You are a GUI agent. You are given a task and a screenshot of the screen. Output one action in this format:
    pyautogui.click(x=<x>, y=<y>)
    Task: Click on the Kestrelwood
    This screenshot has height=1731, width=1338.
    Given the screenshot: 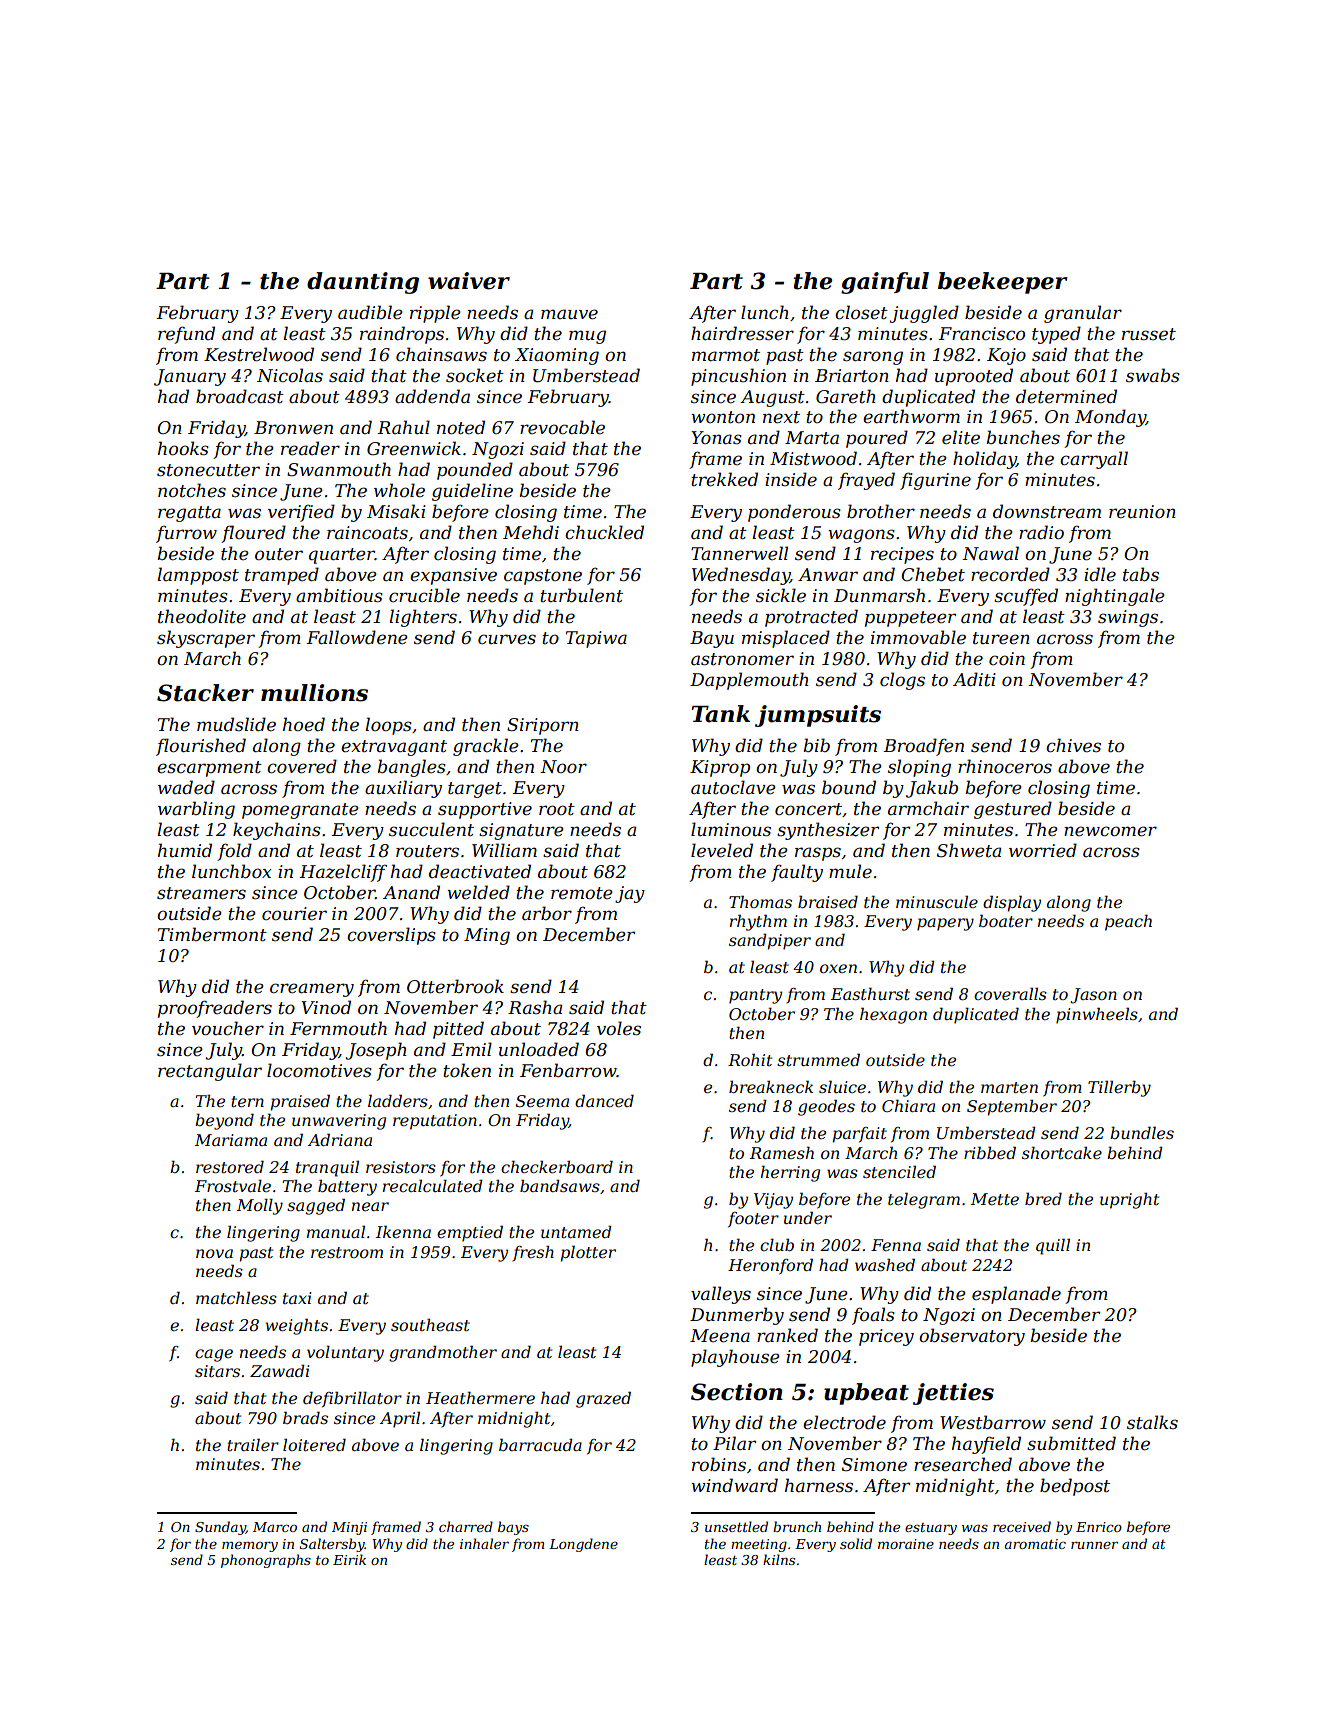 What is the action you would take?
    pyautogui.click(x=259, y=354)
